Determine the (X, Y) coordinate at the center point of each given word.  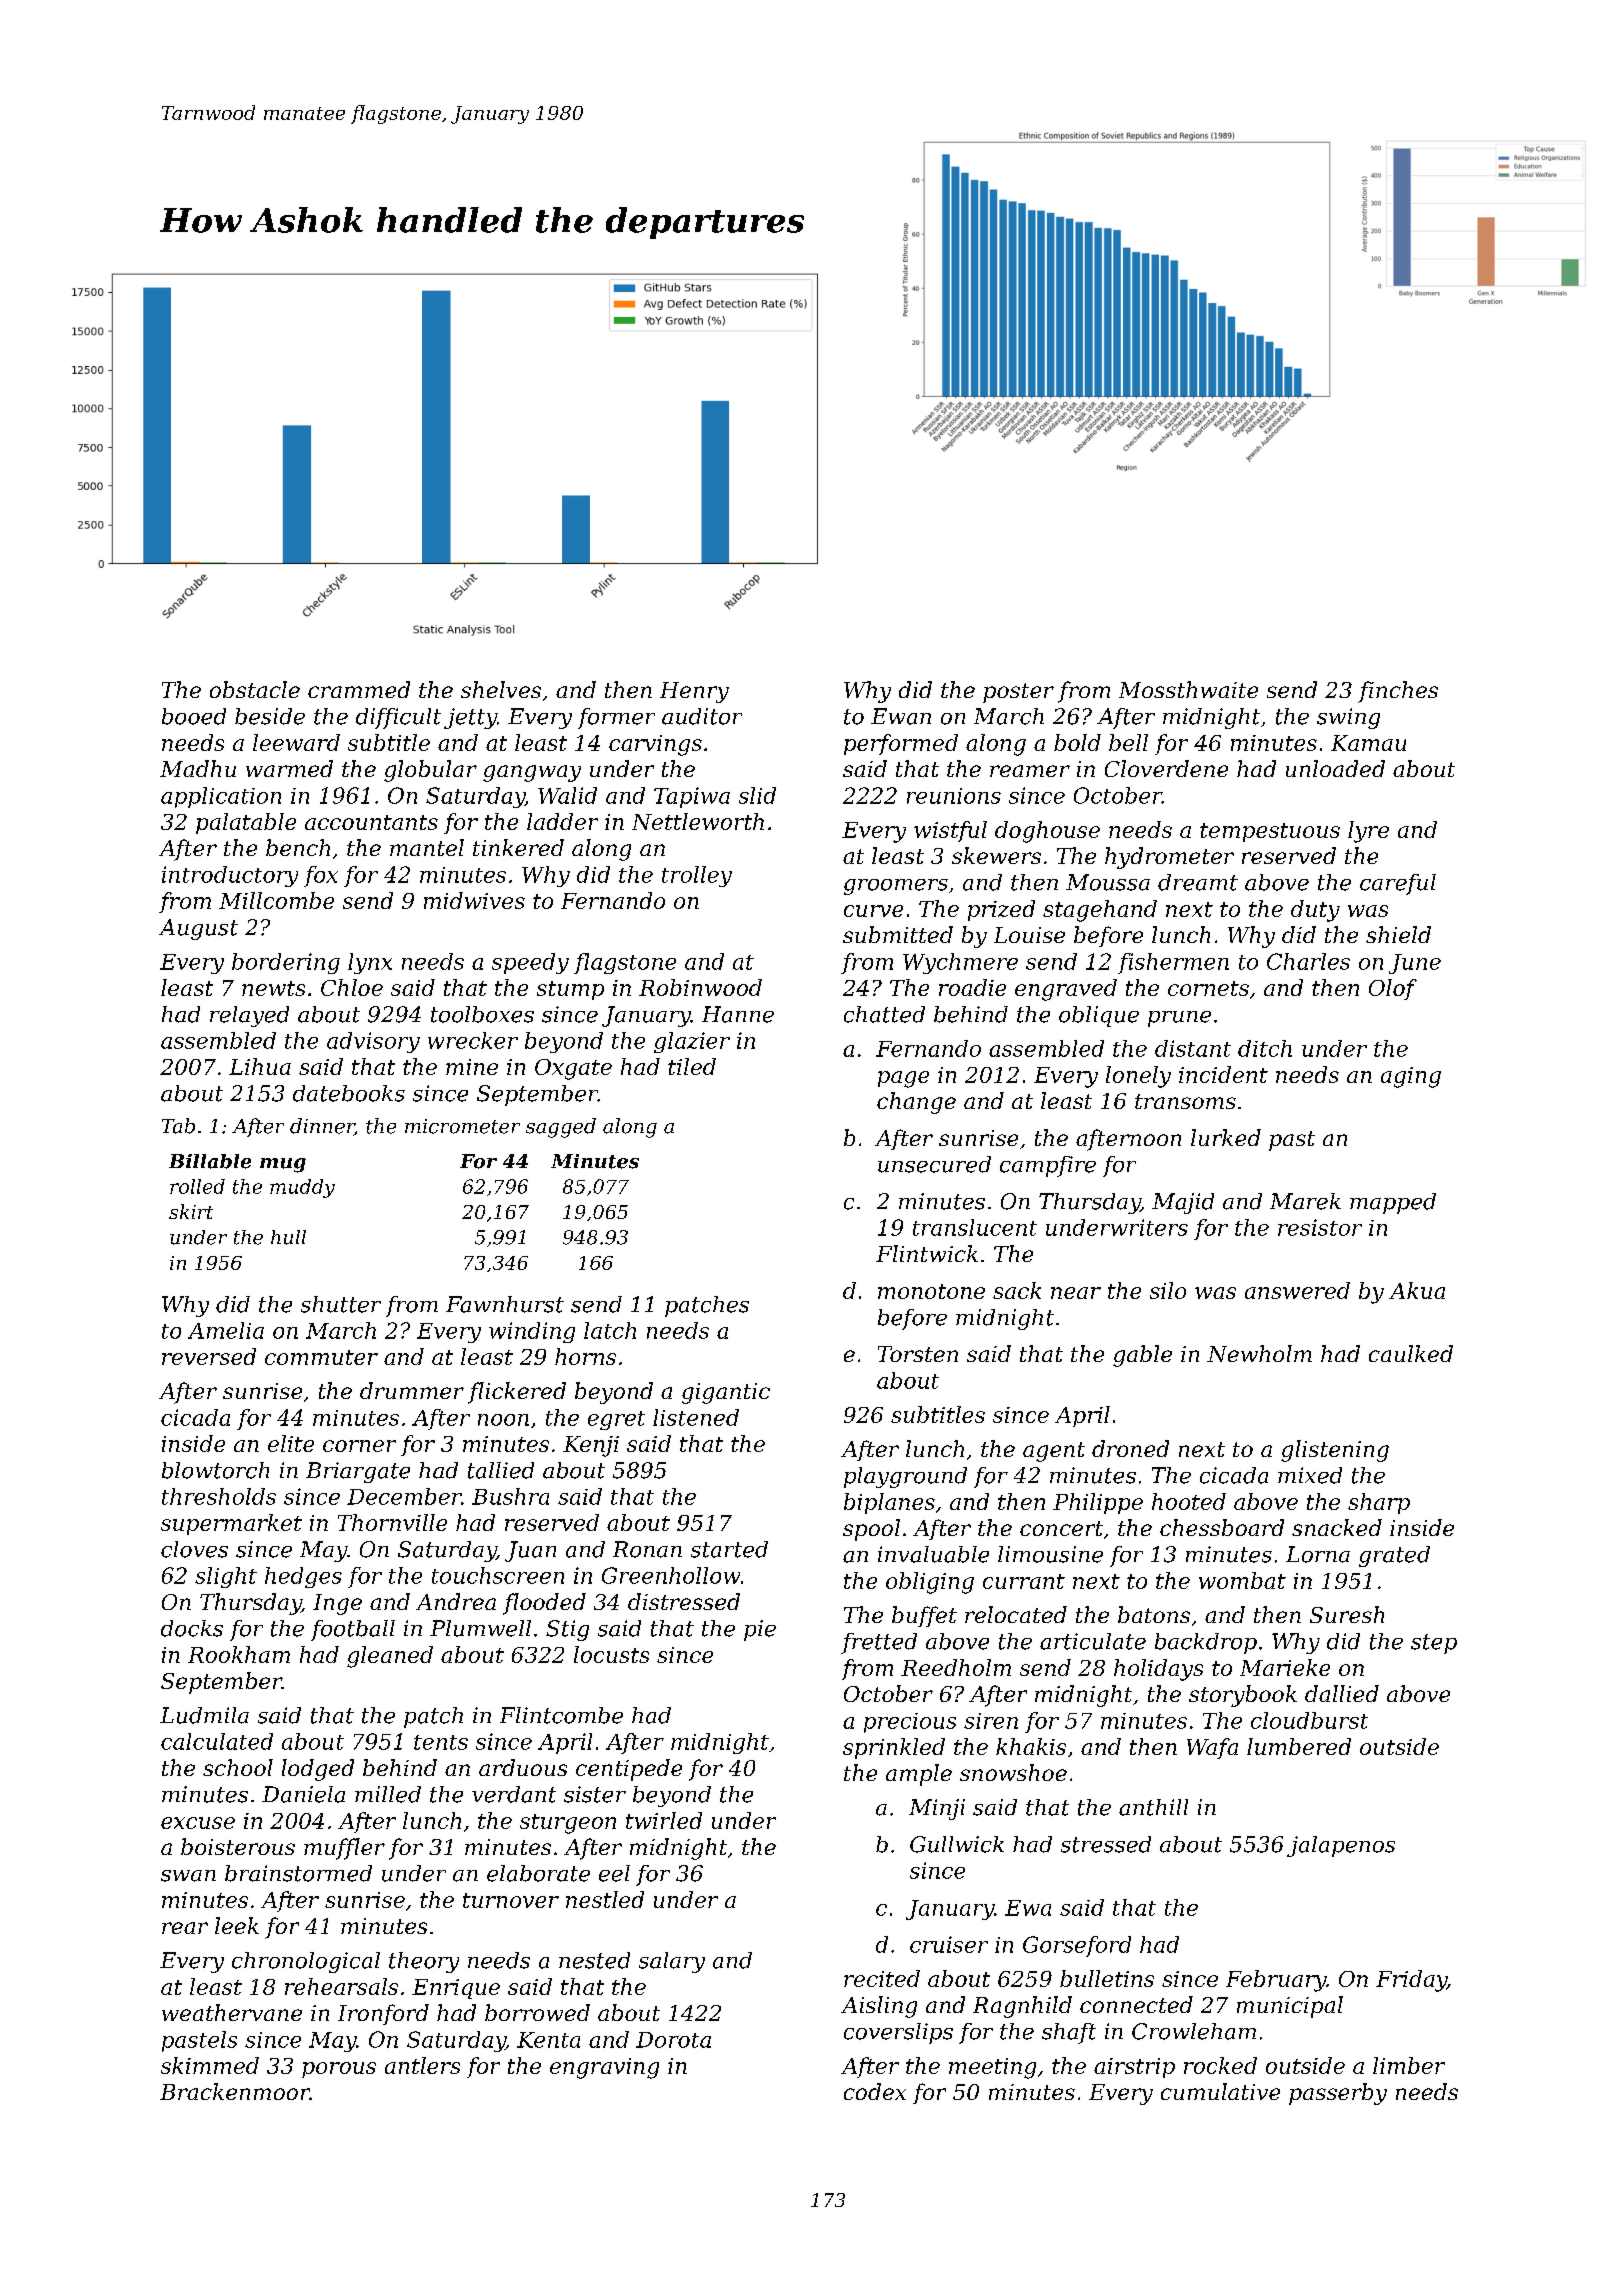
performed (901, 744)
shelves (501, 689)
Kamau (1368, 743)
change (916, 1103)
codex (875, 2091)
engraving (604, 2068)
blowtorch (215, 1470)
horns (585, 1356)
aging (1411, 1077)
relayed (249, 1016)
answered (1297, 1290)
